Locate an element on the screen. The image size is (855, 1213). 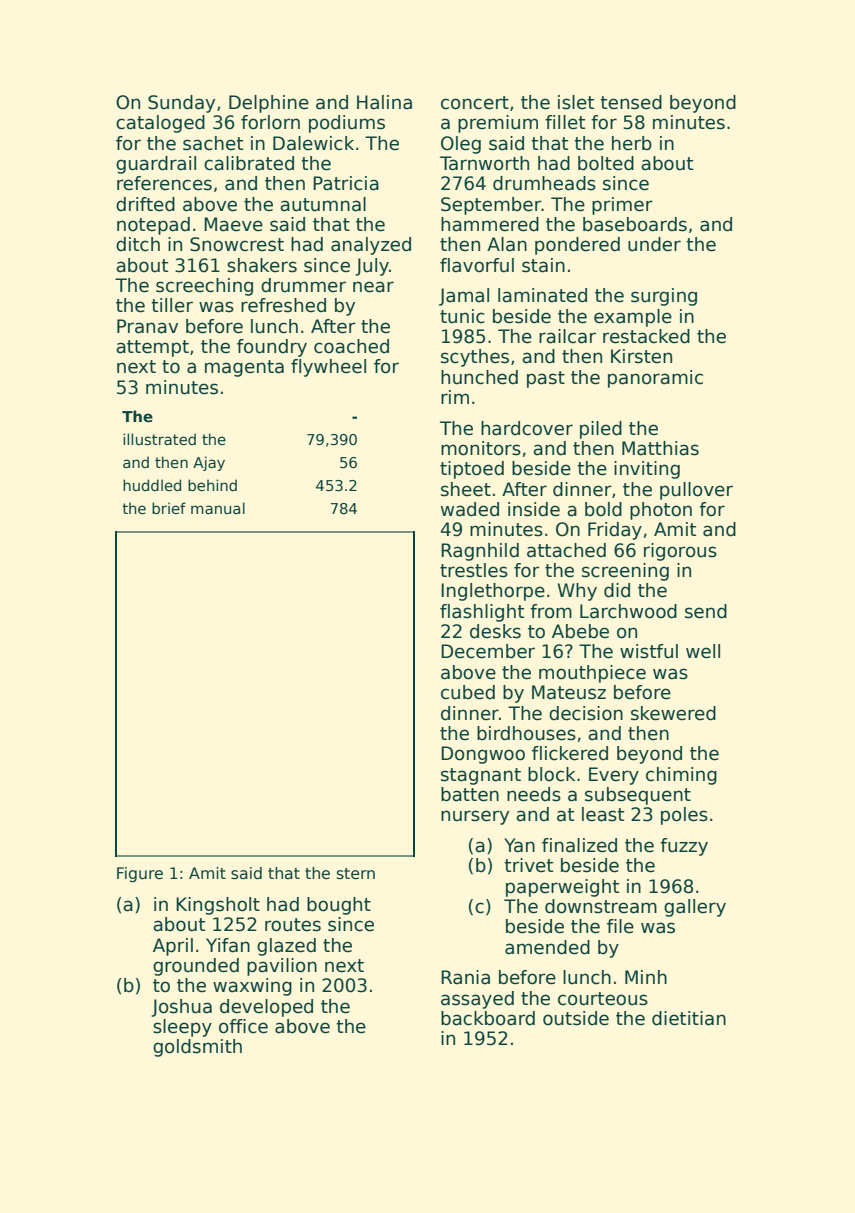
attempt is located at coordinates (152, 348).
